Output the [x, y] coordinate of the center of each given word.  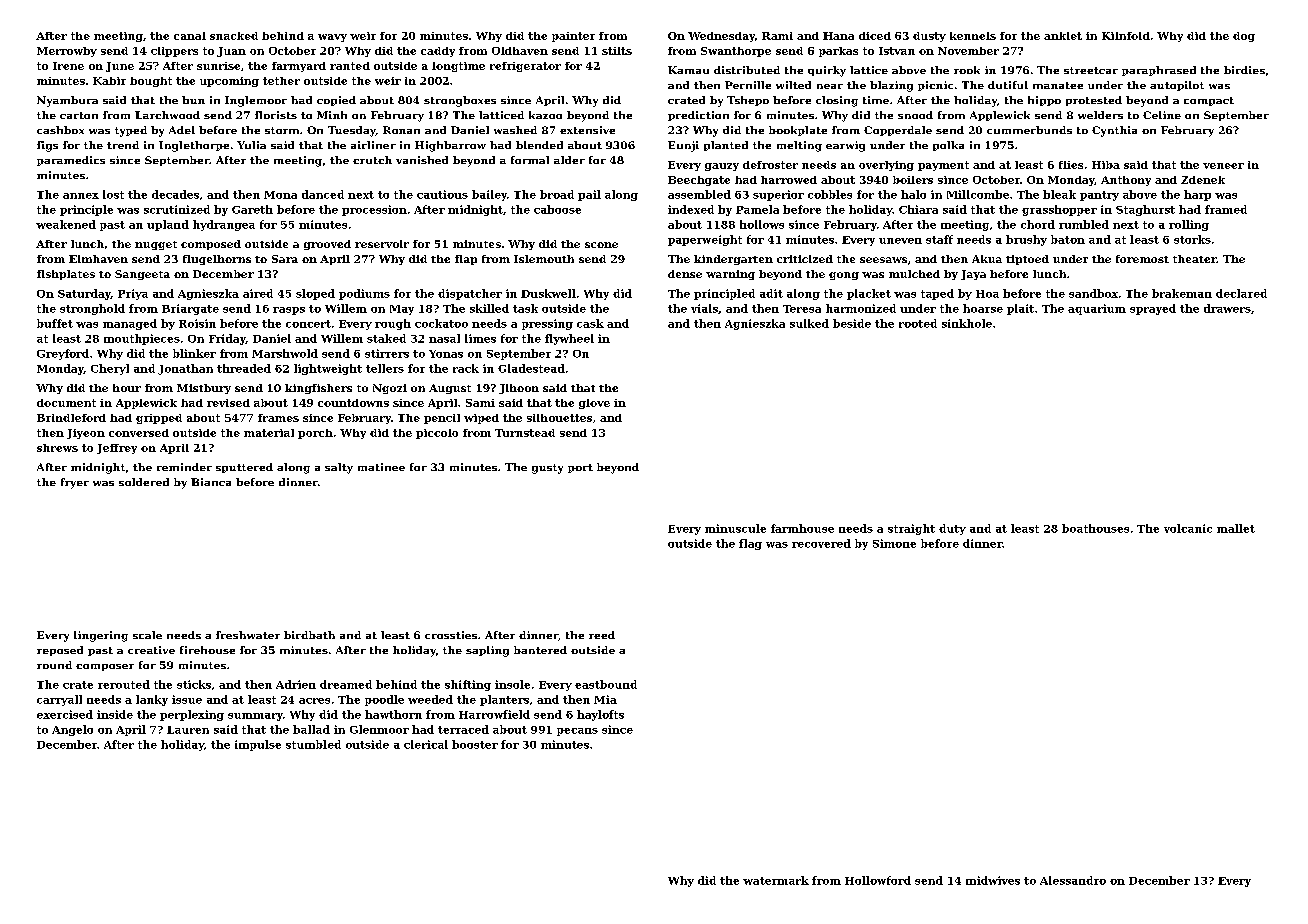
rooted [918, 323]
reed [602, 635]
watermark [776, 880]
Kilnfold [1126, 36]
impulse [258, 745]
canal [190, 36]
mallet [1236, 528]
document [66, 403]
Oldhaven [520, 51]
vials [704, 308]
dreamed [346, 684]
